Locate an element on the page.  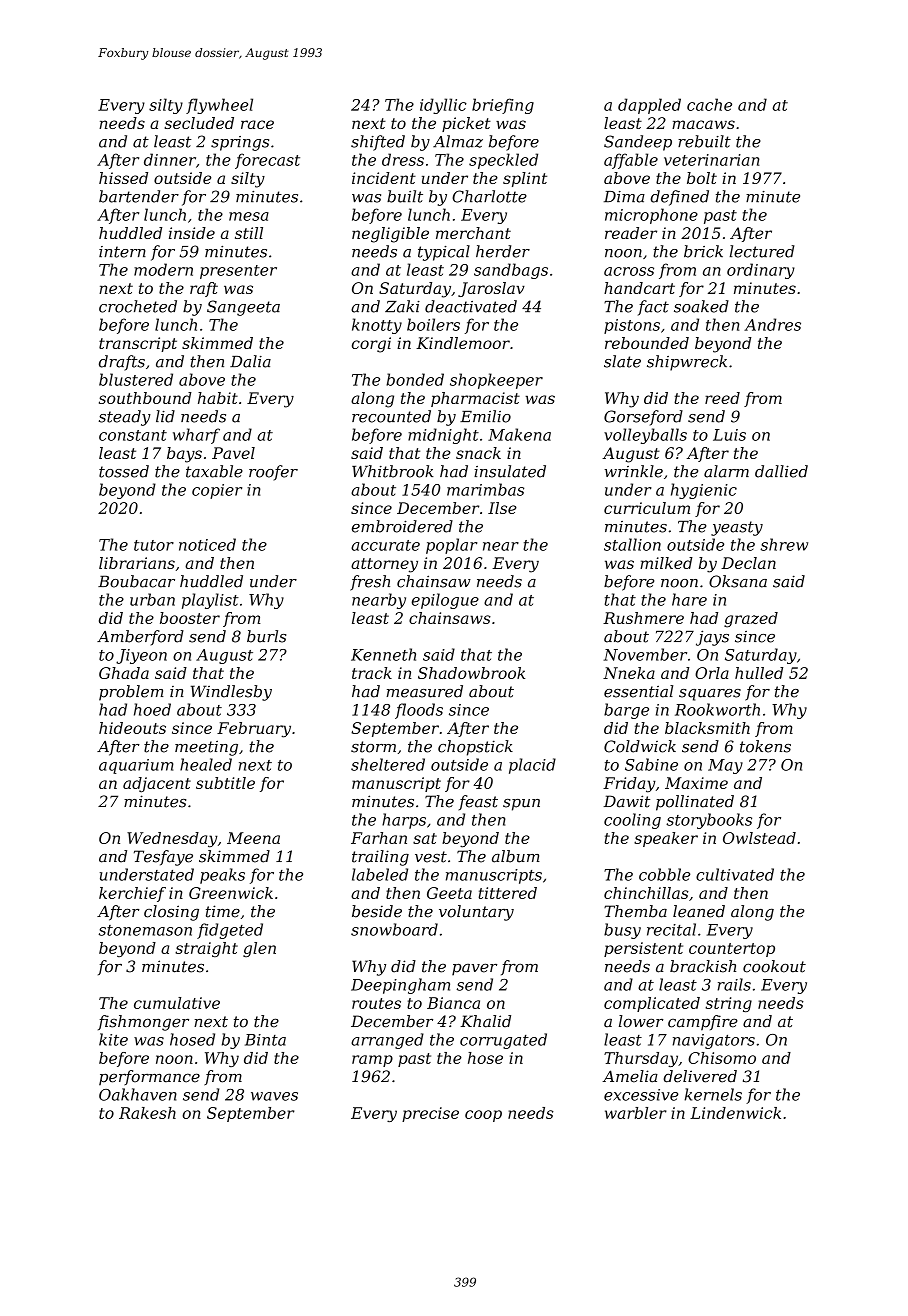
Rakesh is located at coordinates (147, 1113).
